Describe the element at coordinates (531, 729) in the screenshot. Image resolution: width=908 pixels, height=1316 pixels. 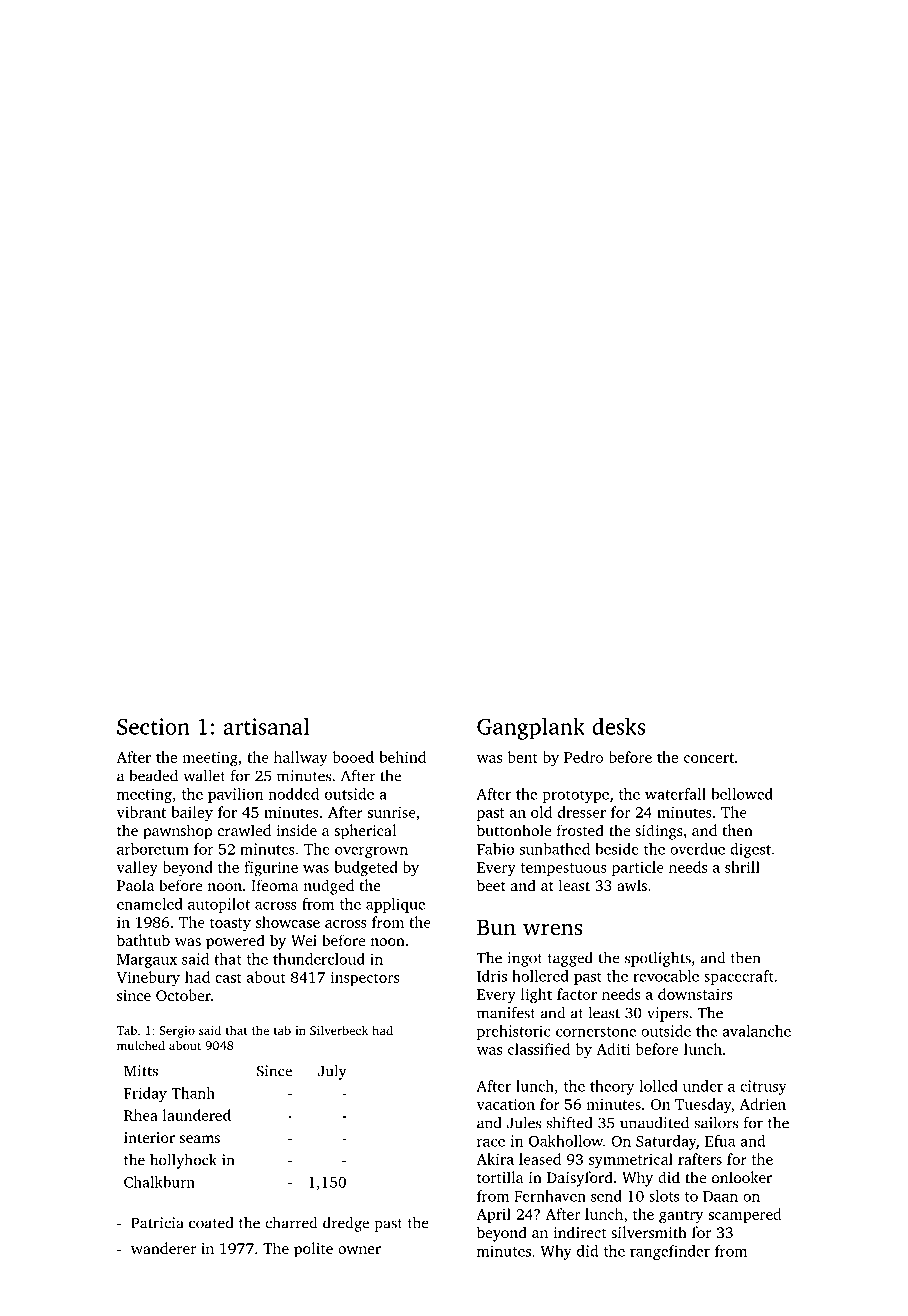
I see `Gangplank` at that location.
